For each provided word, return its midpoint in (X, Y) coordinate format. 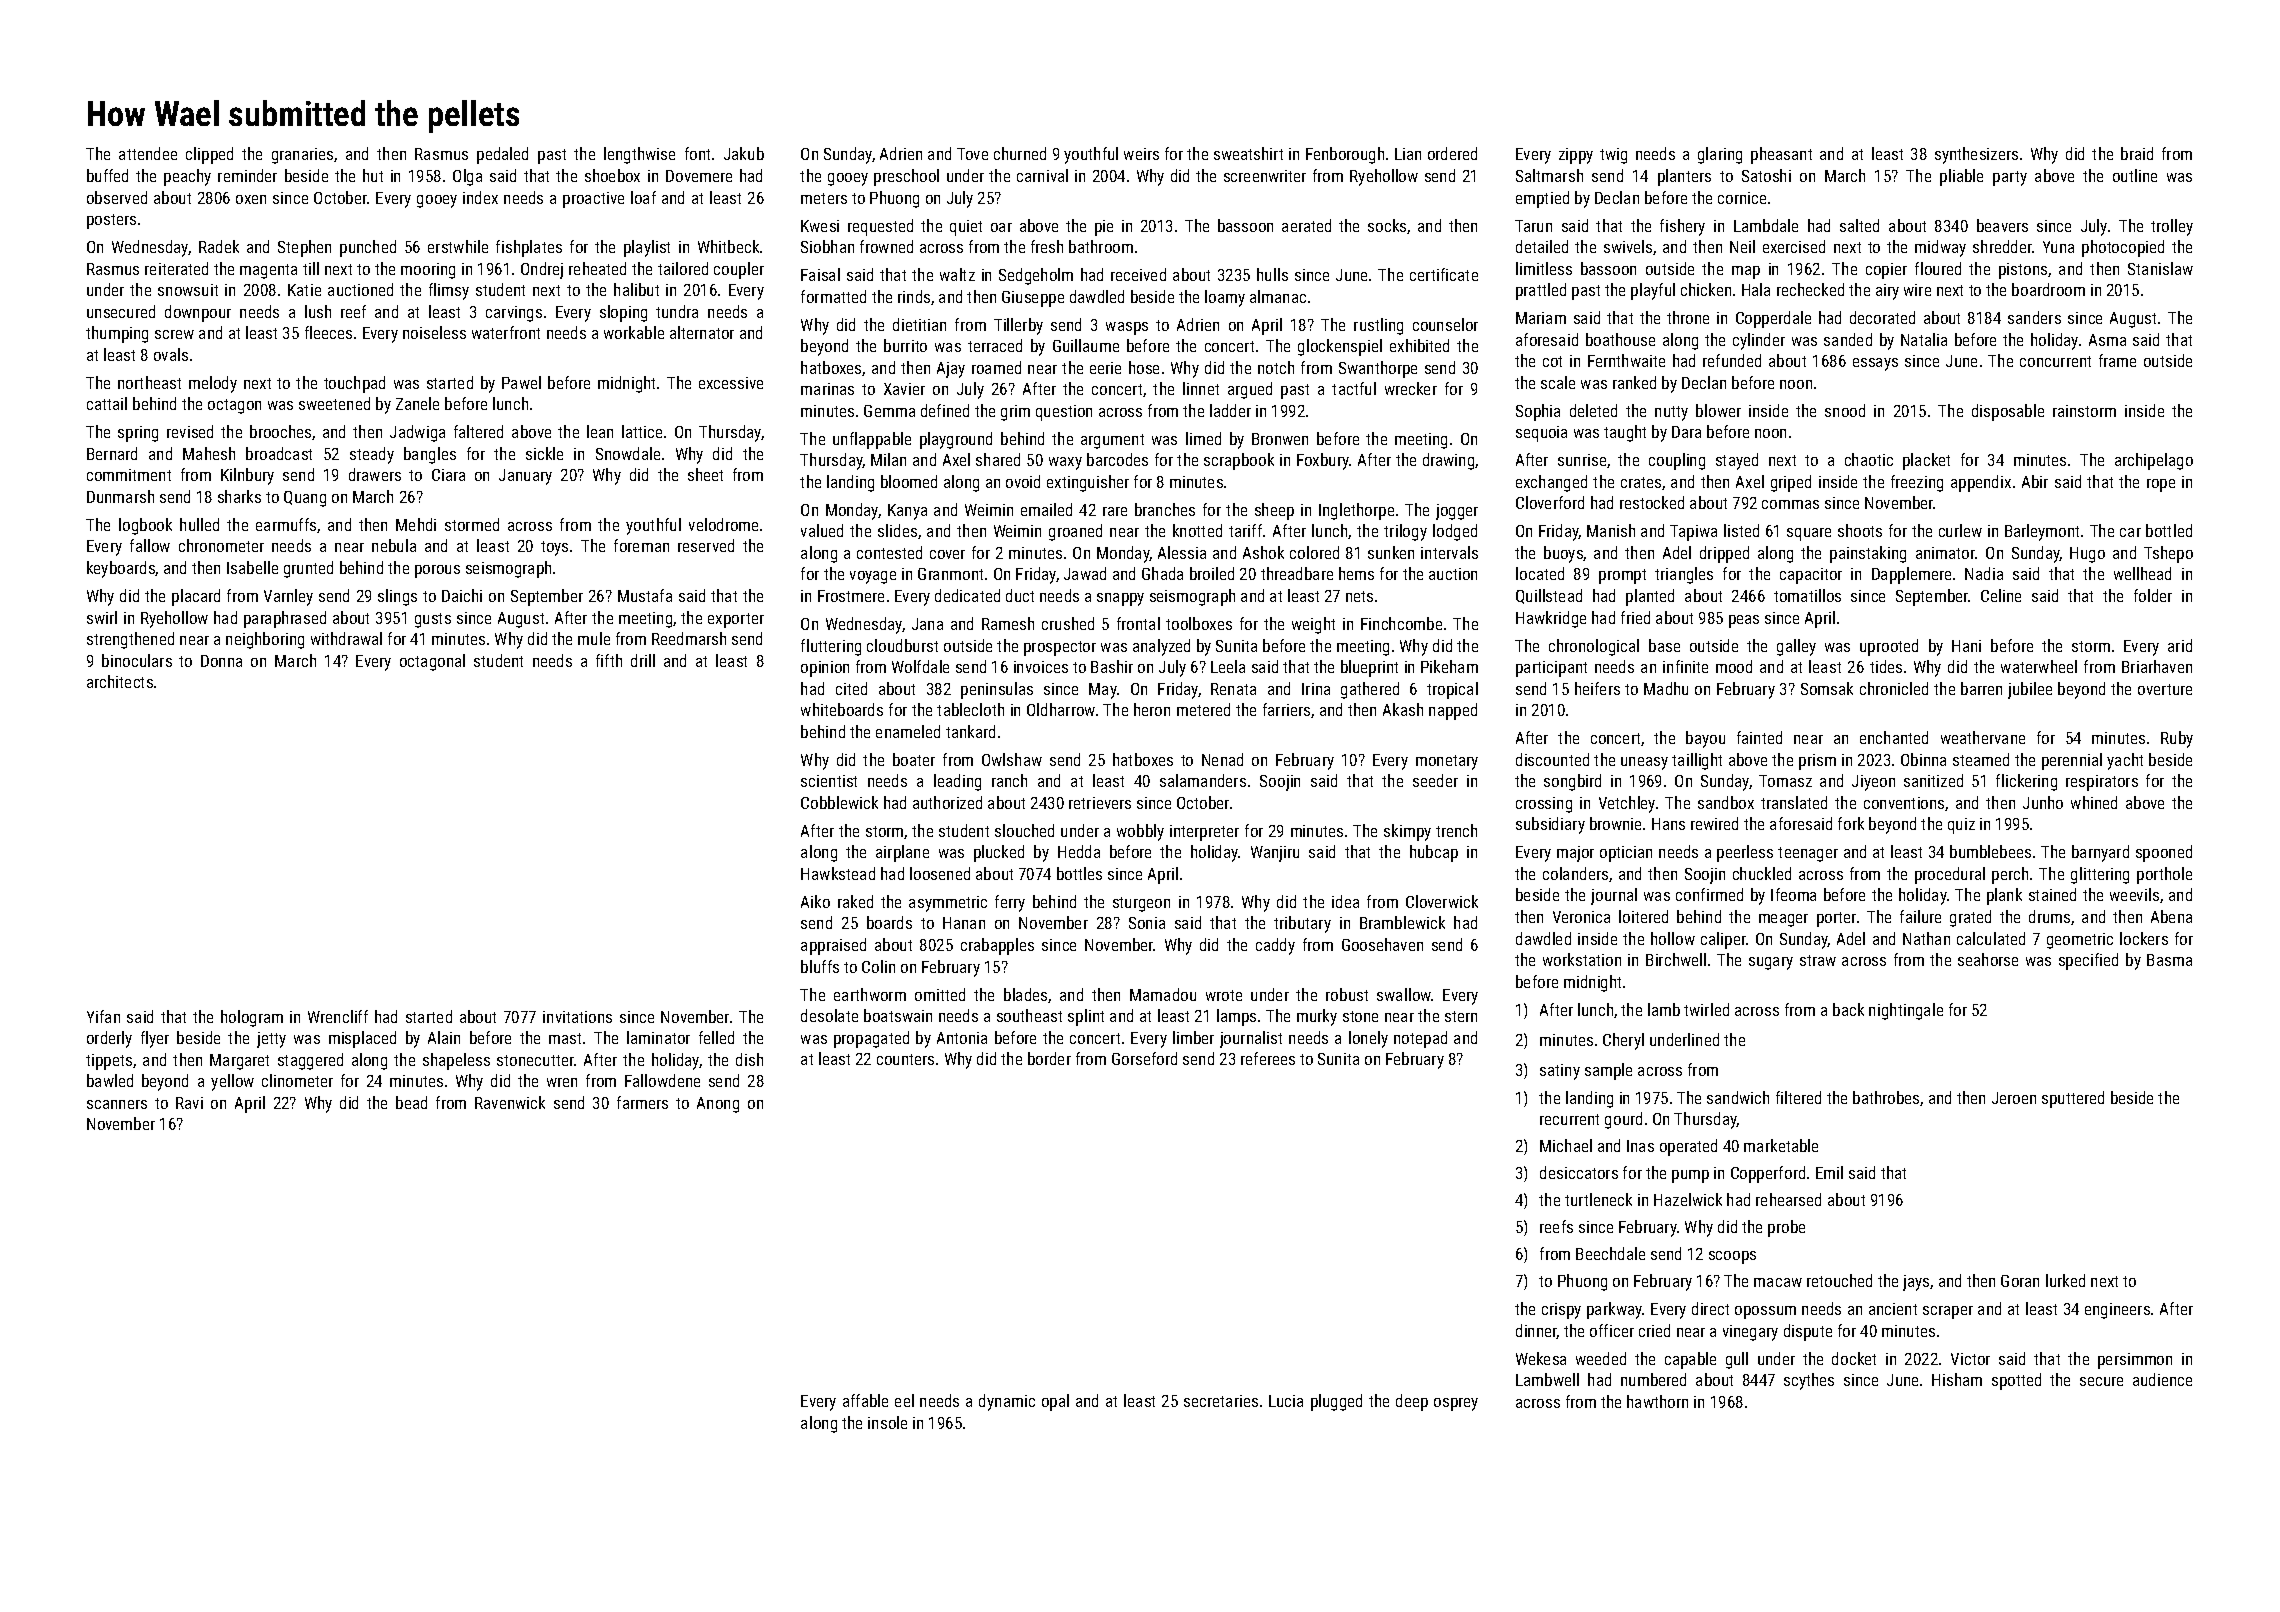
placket (1926, 461)
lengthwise (639, 155)
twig (1613, 156)
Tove (972, 154)
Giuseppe (1033, 299)
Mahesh (209, 453)
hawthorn (1657, 1401)
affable (865, 1400)
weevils (2134, 894)
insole (887, 1422)
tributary (1302, 924)
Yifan (103, 1016)
